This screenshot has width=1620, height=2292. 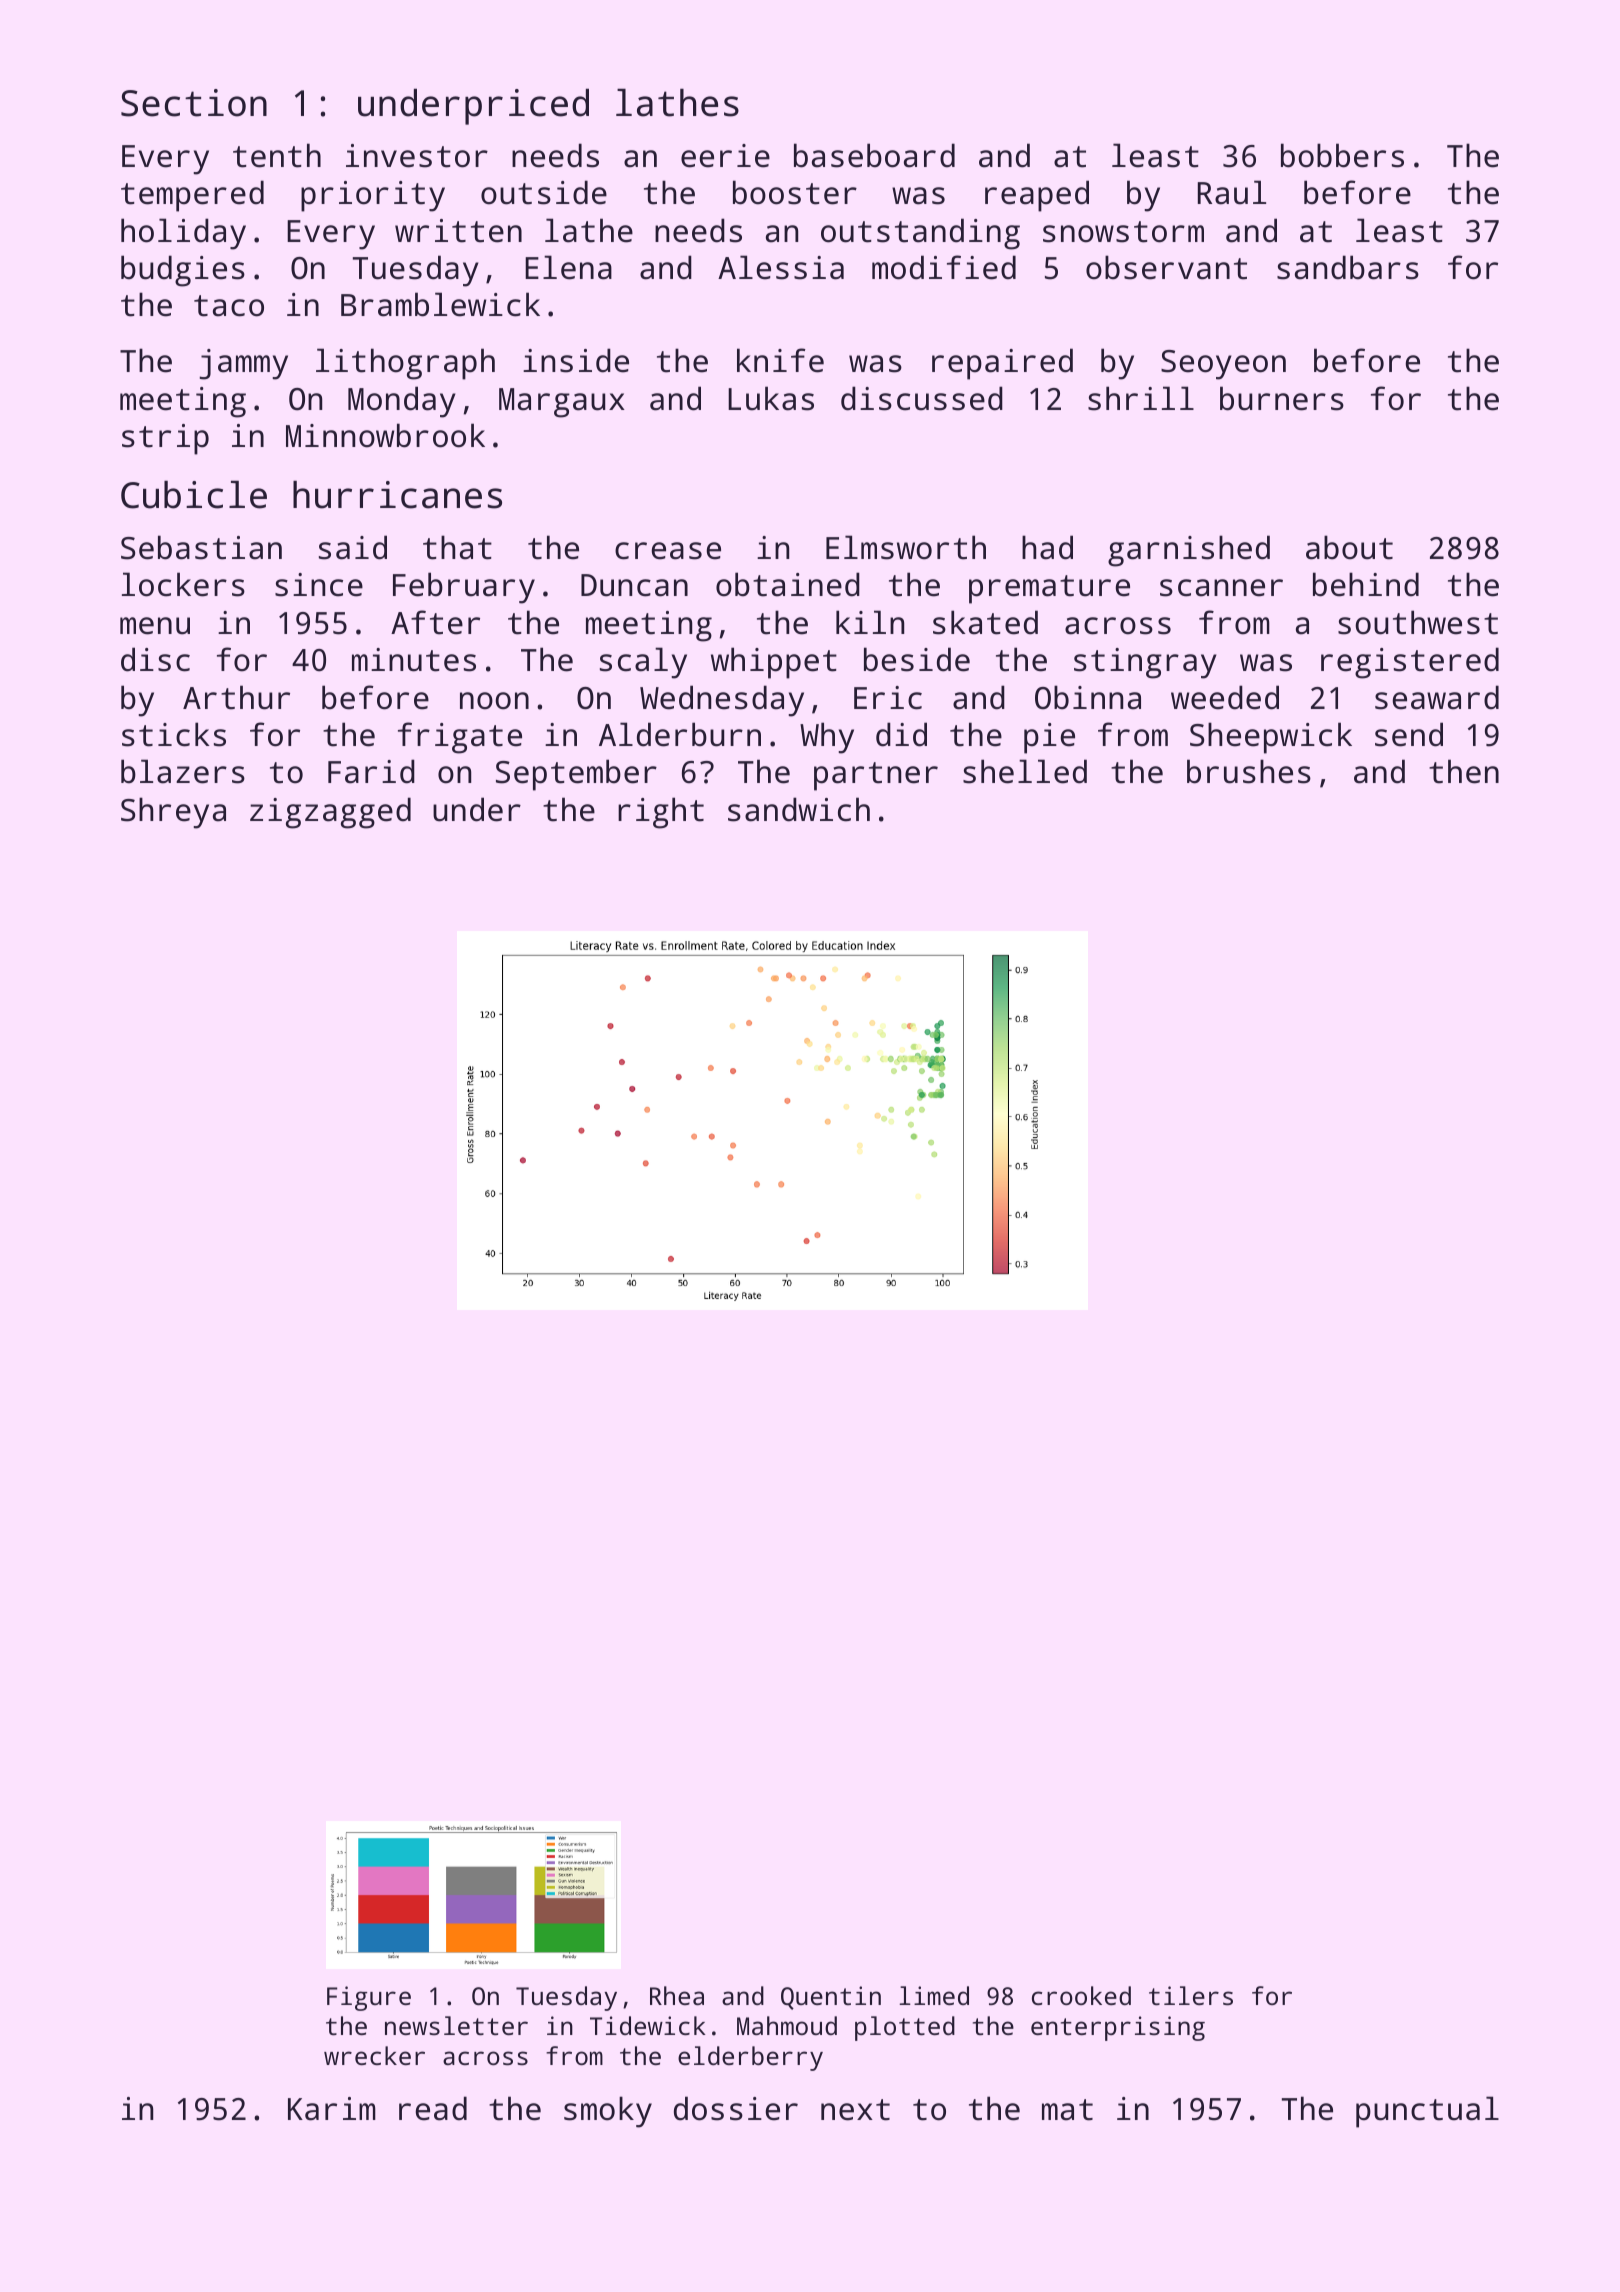 What do you see at coordinates (1427, 2112) in the screenshot?
I see `punctual` at bounding box center [1427, 2112].
